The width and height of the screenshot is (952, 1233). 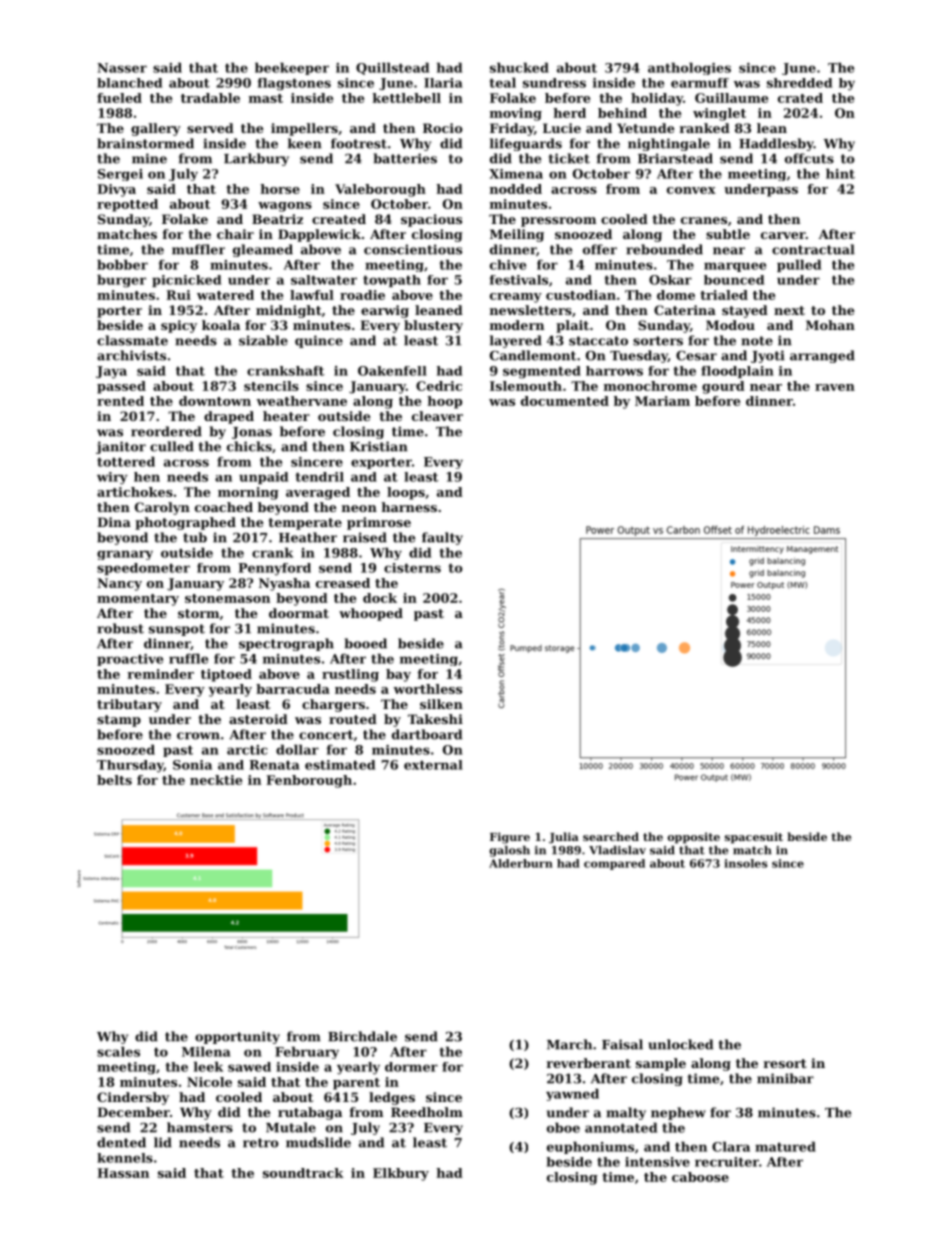 What do you see at coordinates (746, 863) in the screenshot?
I see `insoles` at bounding box center [746, 863].
